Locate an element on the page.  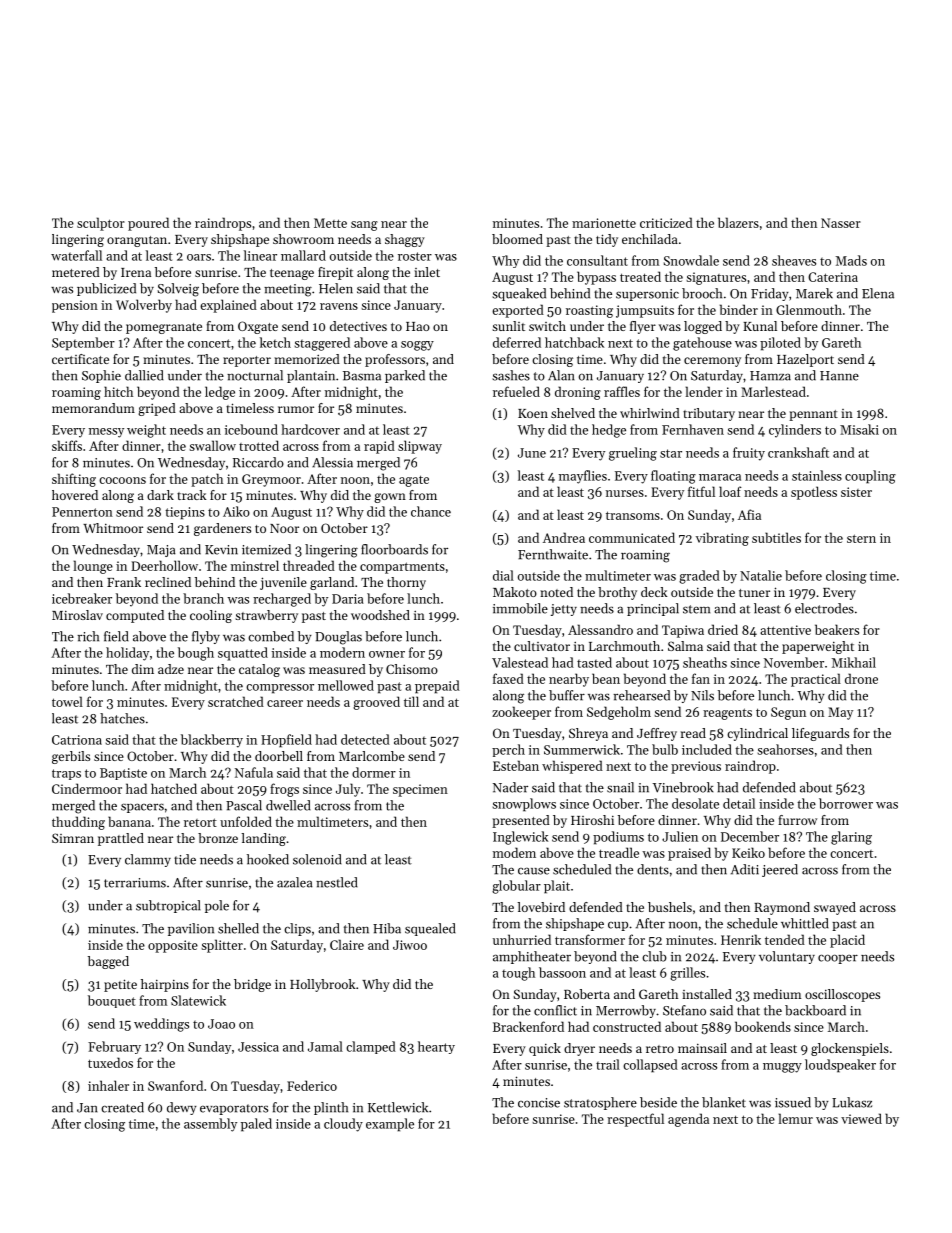
bloomed is located at coordinates (517, 239).
